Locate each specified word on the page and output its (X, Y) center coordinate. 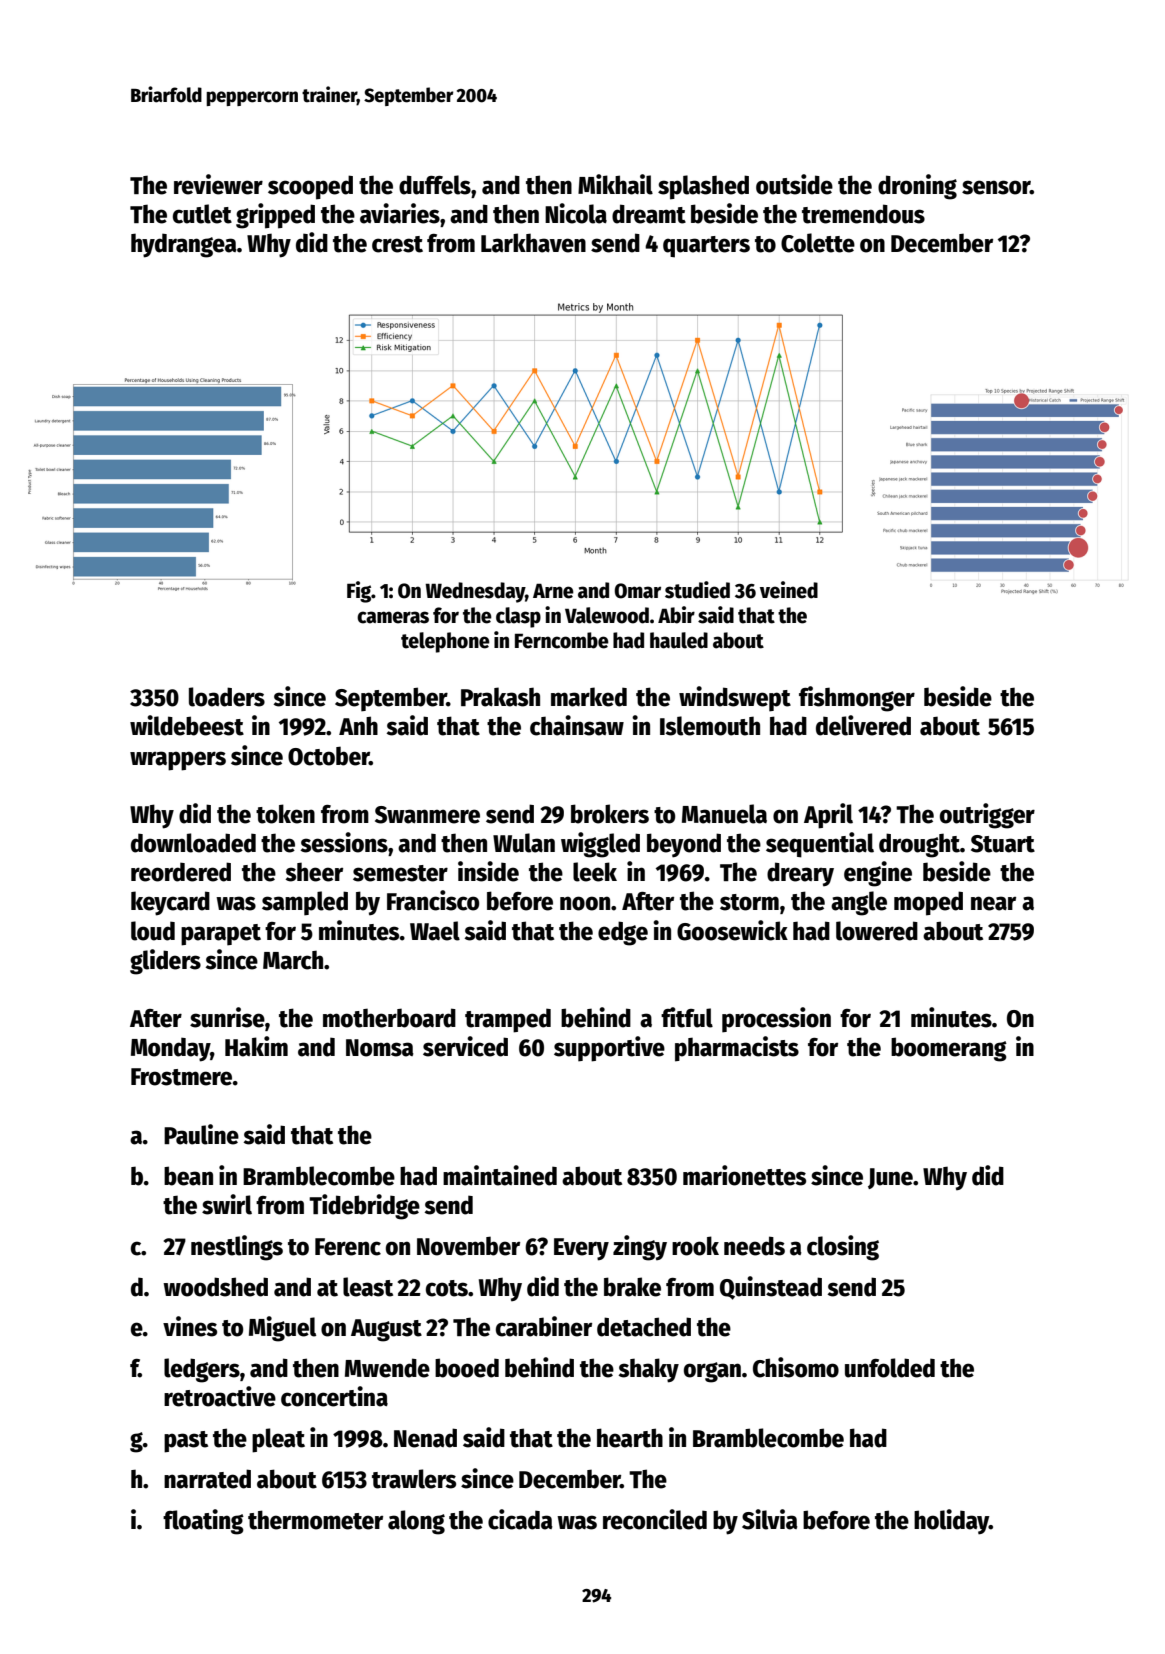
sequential (820, 845)
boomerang (949, 1049)
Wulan (524, 843)
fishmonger (857, 699)
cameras (393, 617)
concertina (334, 1396)
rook (695, 1246)
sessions (344, 842)
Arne (553, 591)
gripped (275, 216)
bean (188, 1176)
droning (917, 187)
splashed (703, 187)
